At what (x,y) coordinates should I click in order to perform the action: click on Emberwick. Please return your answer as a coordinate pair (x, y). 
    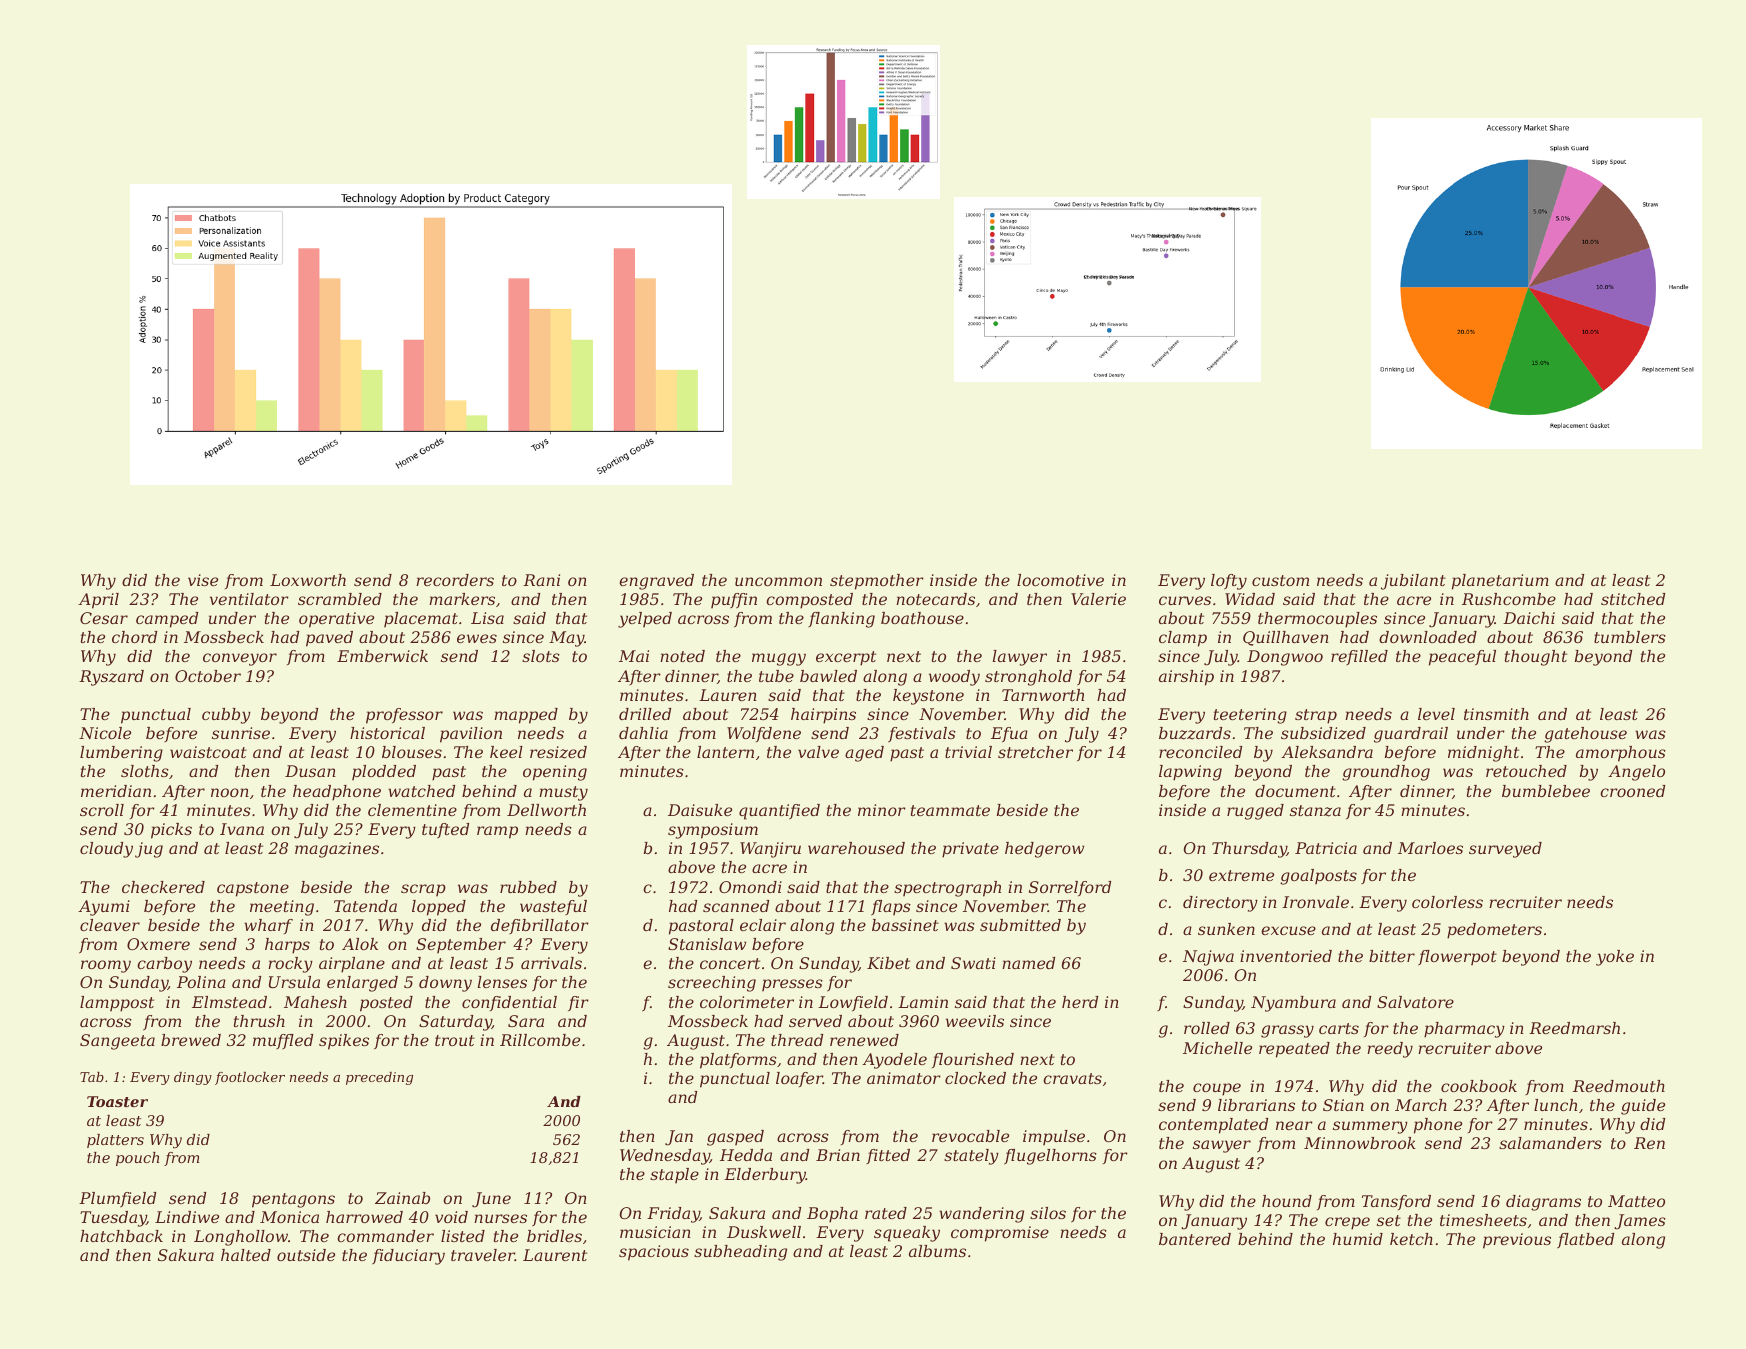
    Looking at the image, I should click on (382, 656).
